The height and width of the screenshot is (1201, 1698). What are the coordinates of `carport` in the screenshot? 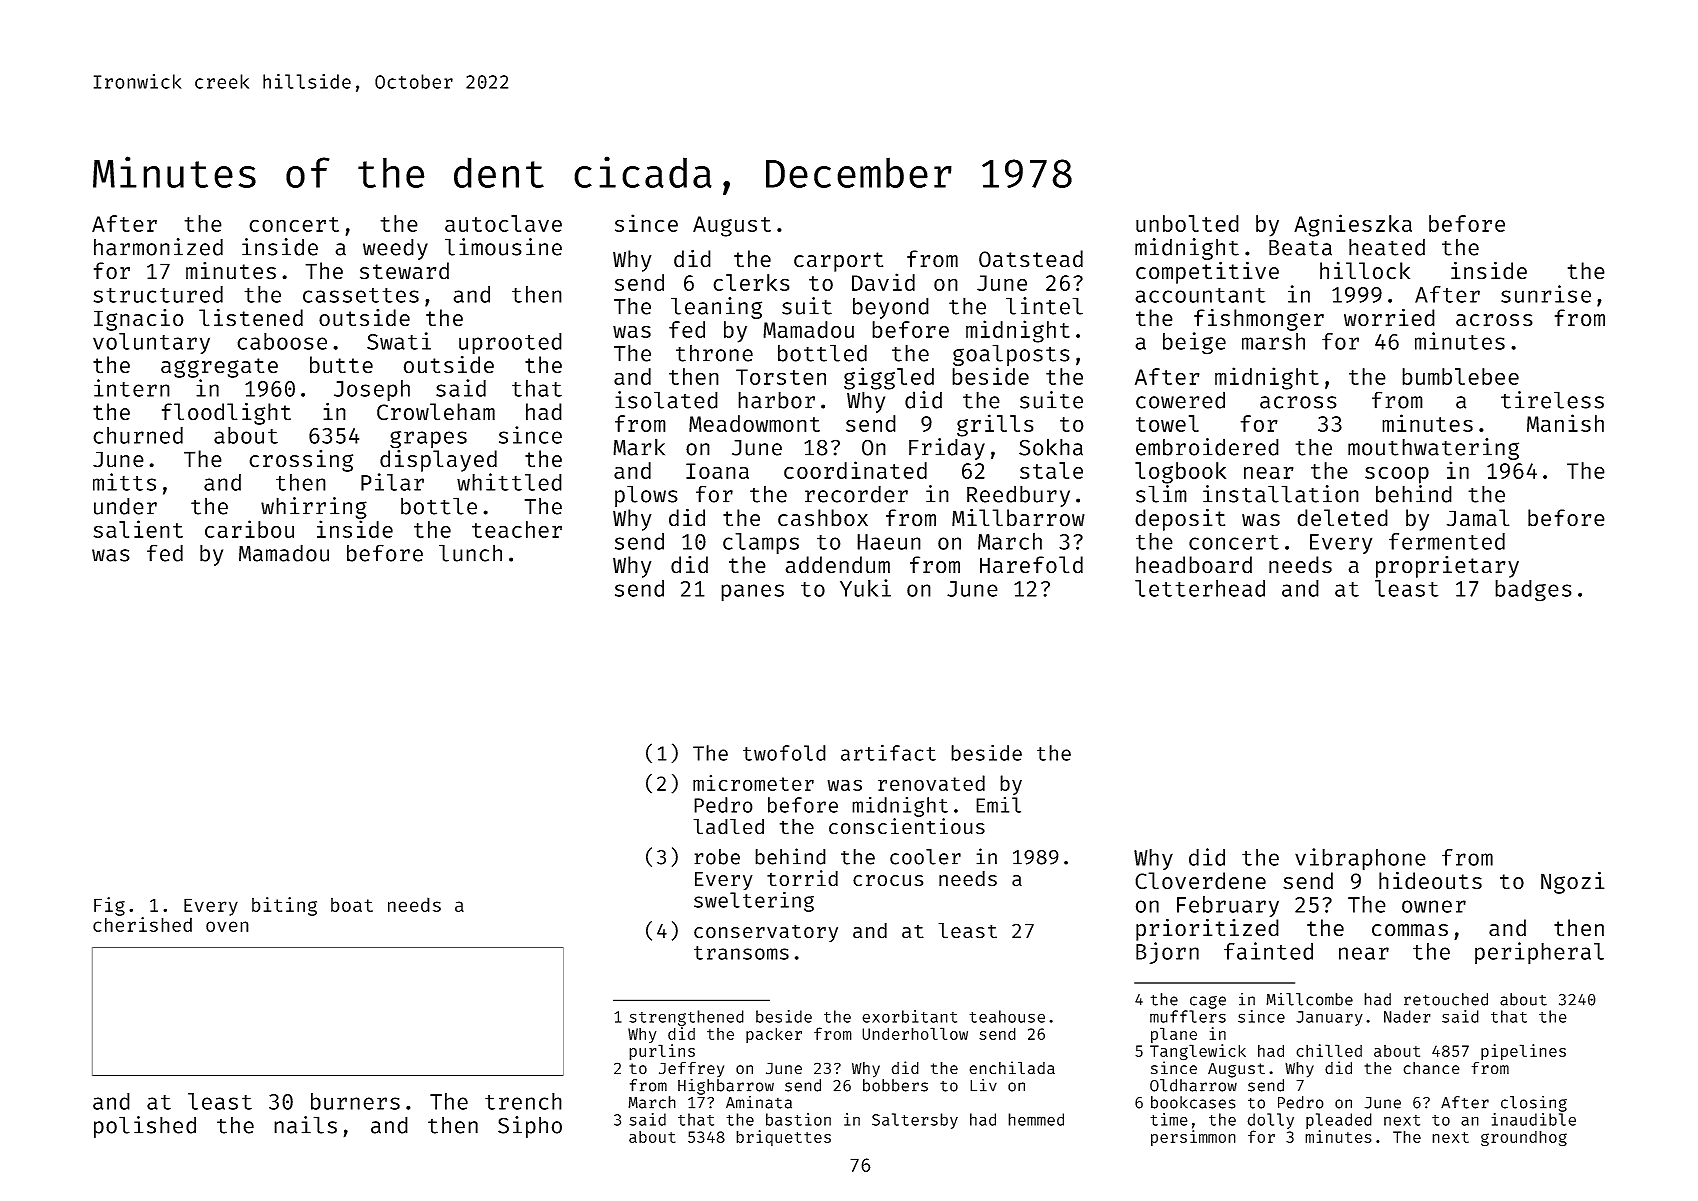 It's located at (838, 262).
